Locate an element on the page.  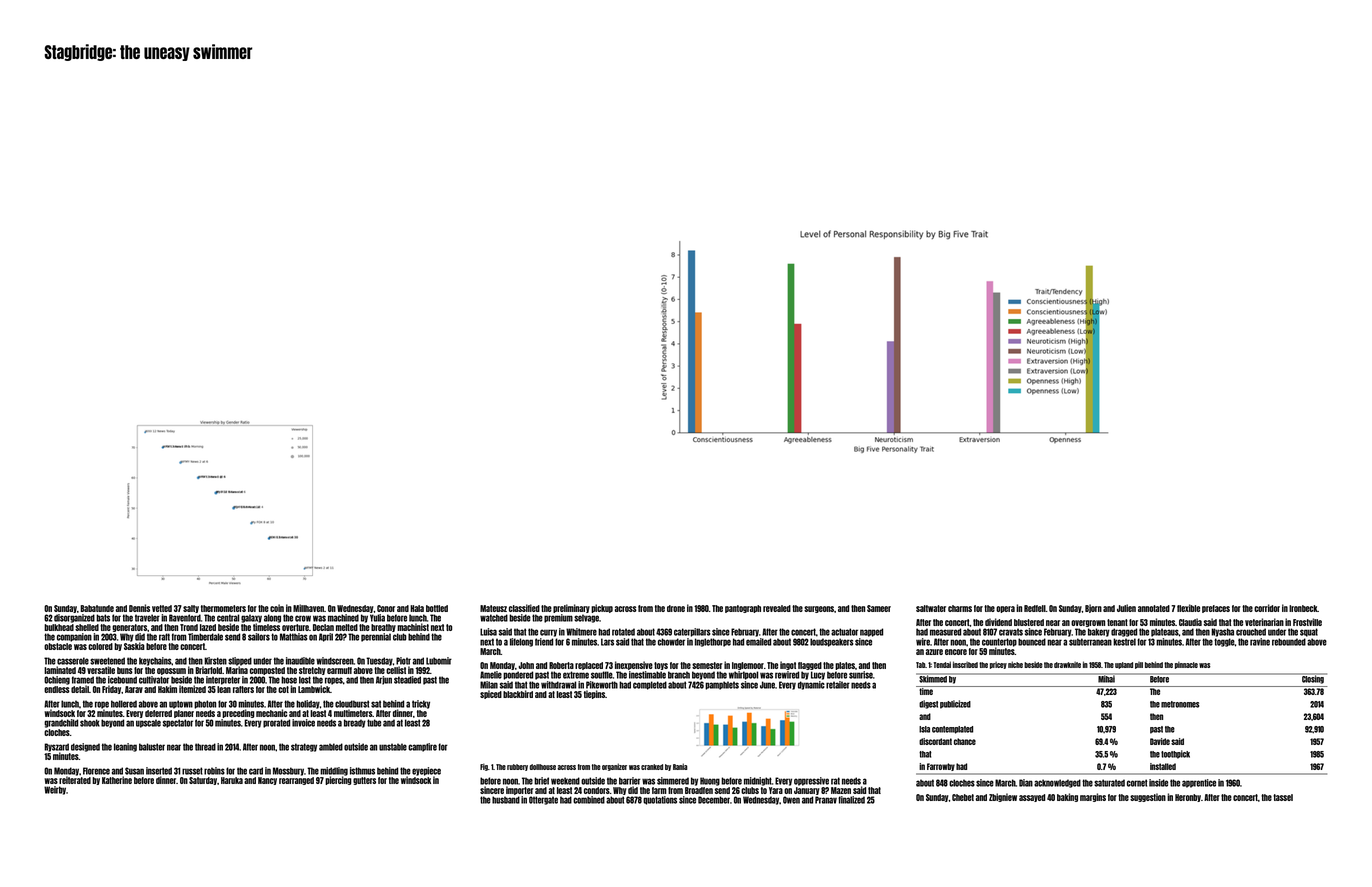
dynamic is located at coordinates (811, 685).
